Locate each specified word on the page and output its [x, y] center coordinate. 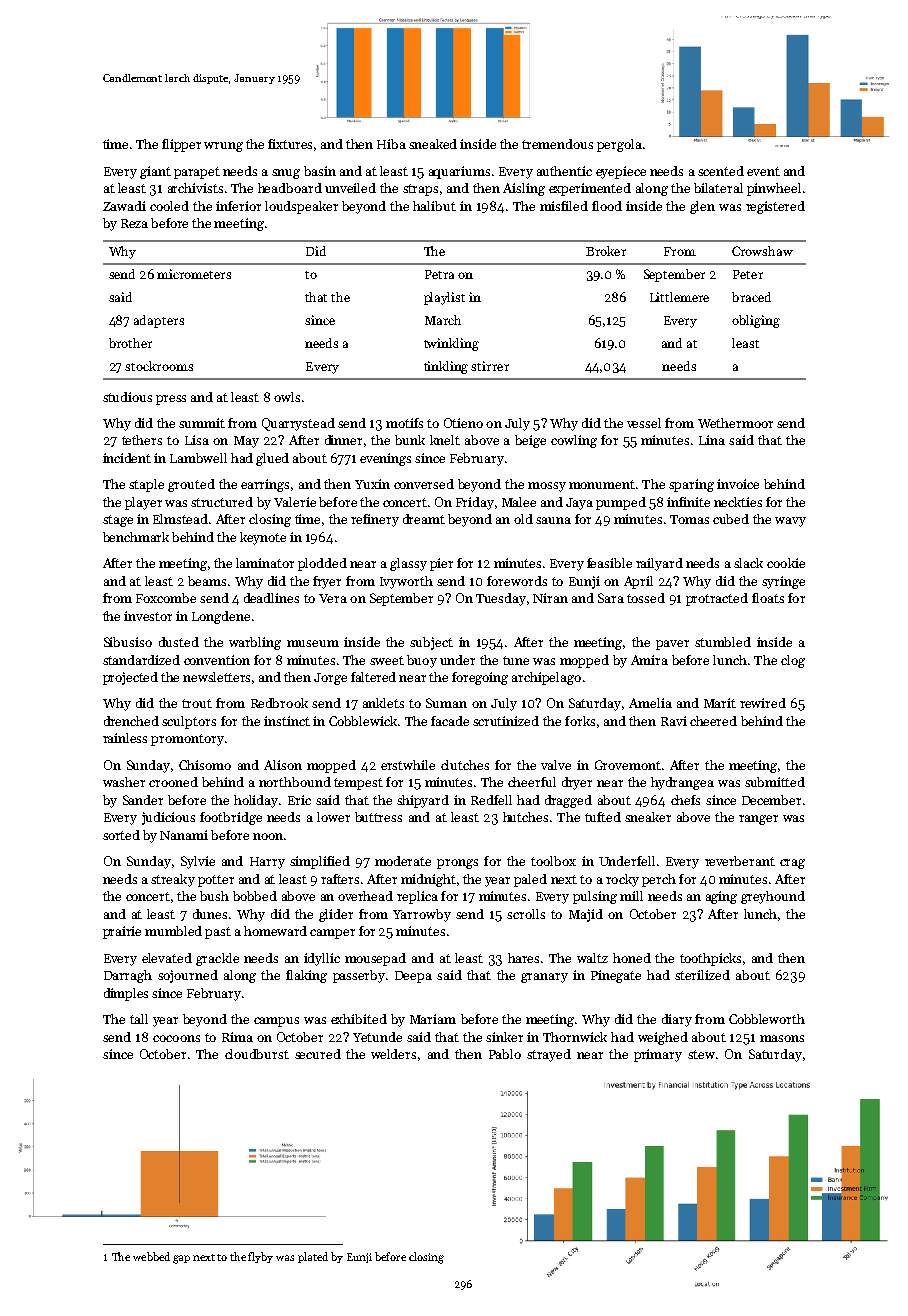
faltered [373, 677]
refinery [375, 520]
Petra [439, 274]
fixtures [290, 144]
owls [287, 397]
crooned [173, 782]
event [763, 171]
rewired [763, 703]
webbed [151, 1256]
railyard [659, 564]
